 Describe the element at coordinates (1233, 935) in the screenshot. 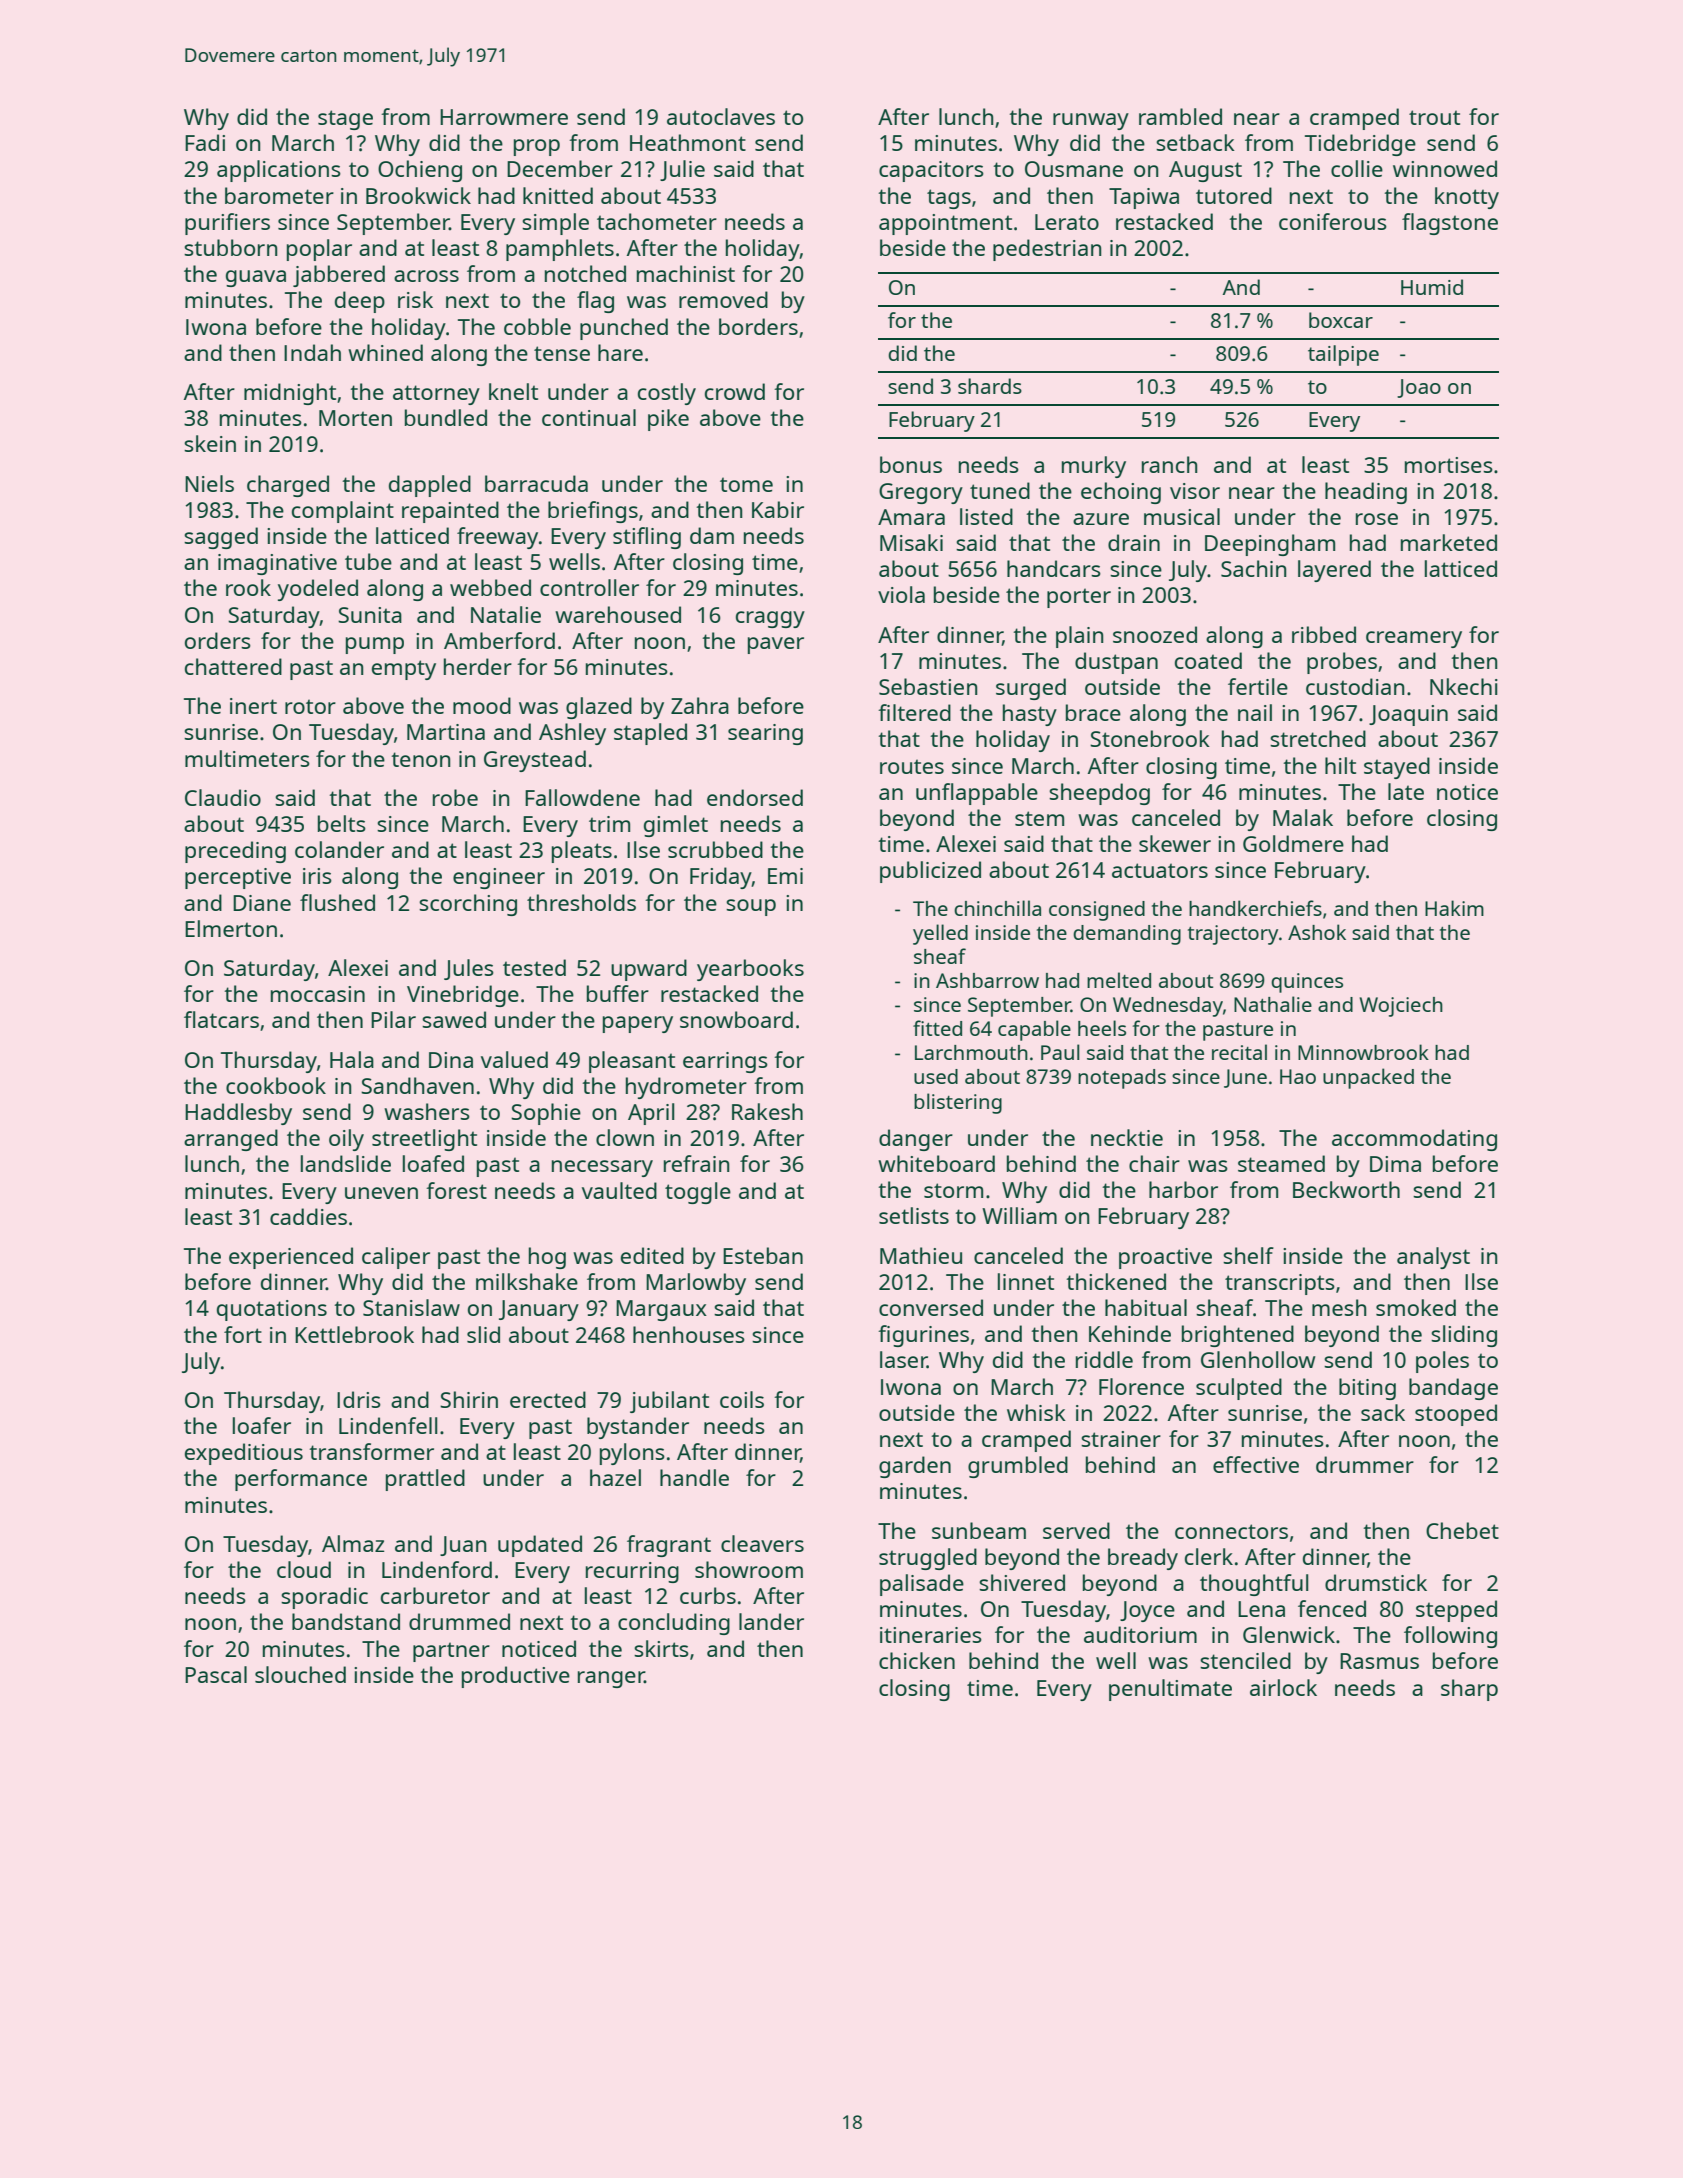

I see `trajectory` at that location.
